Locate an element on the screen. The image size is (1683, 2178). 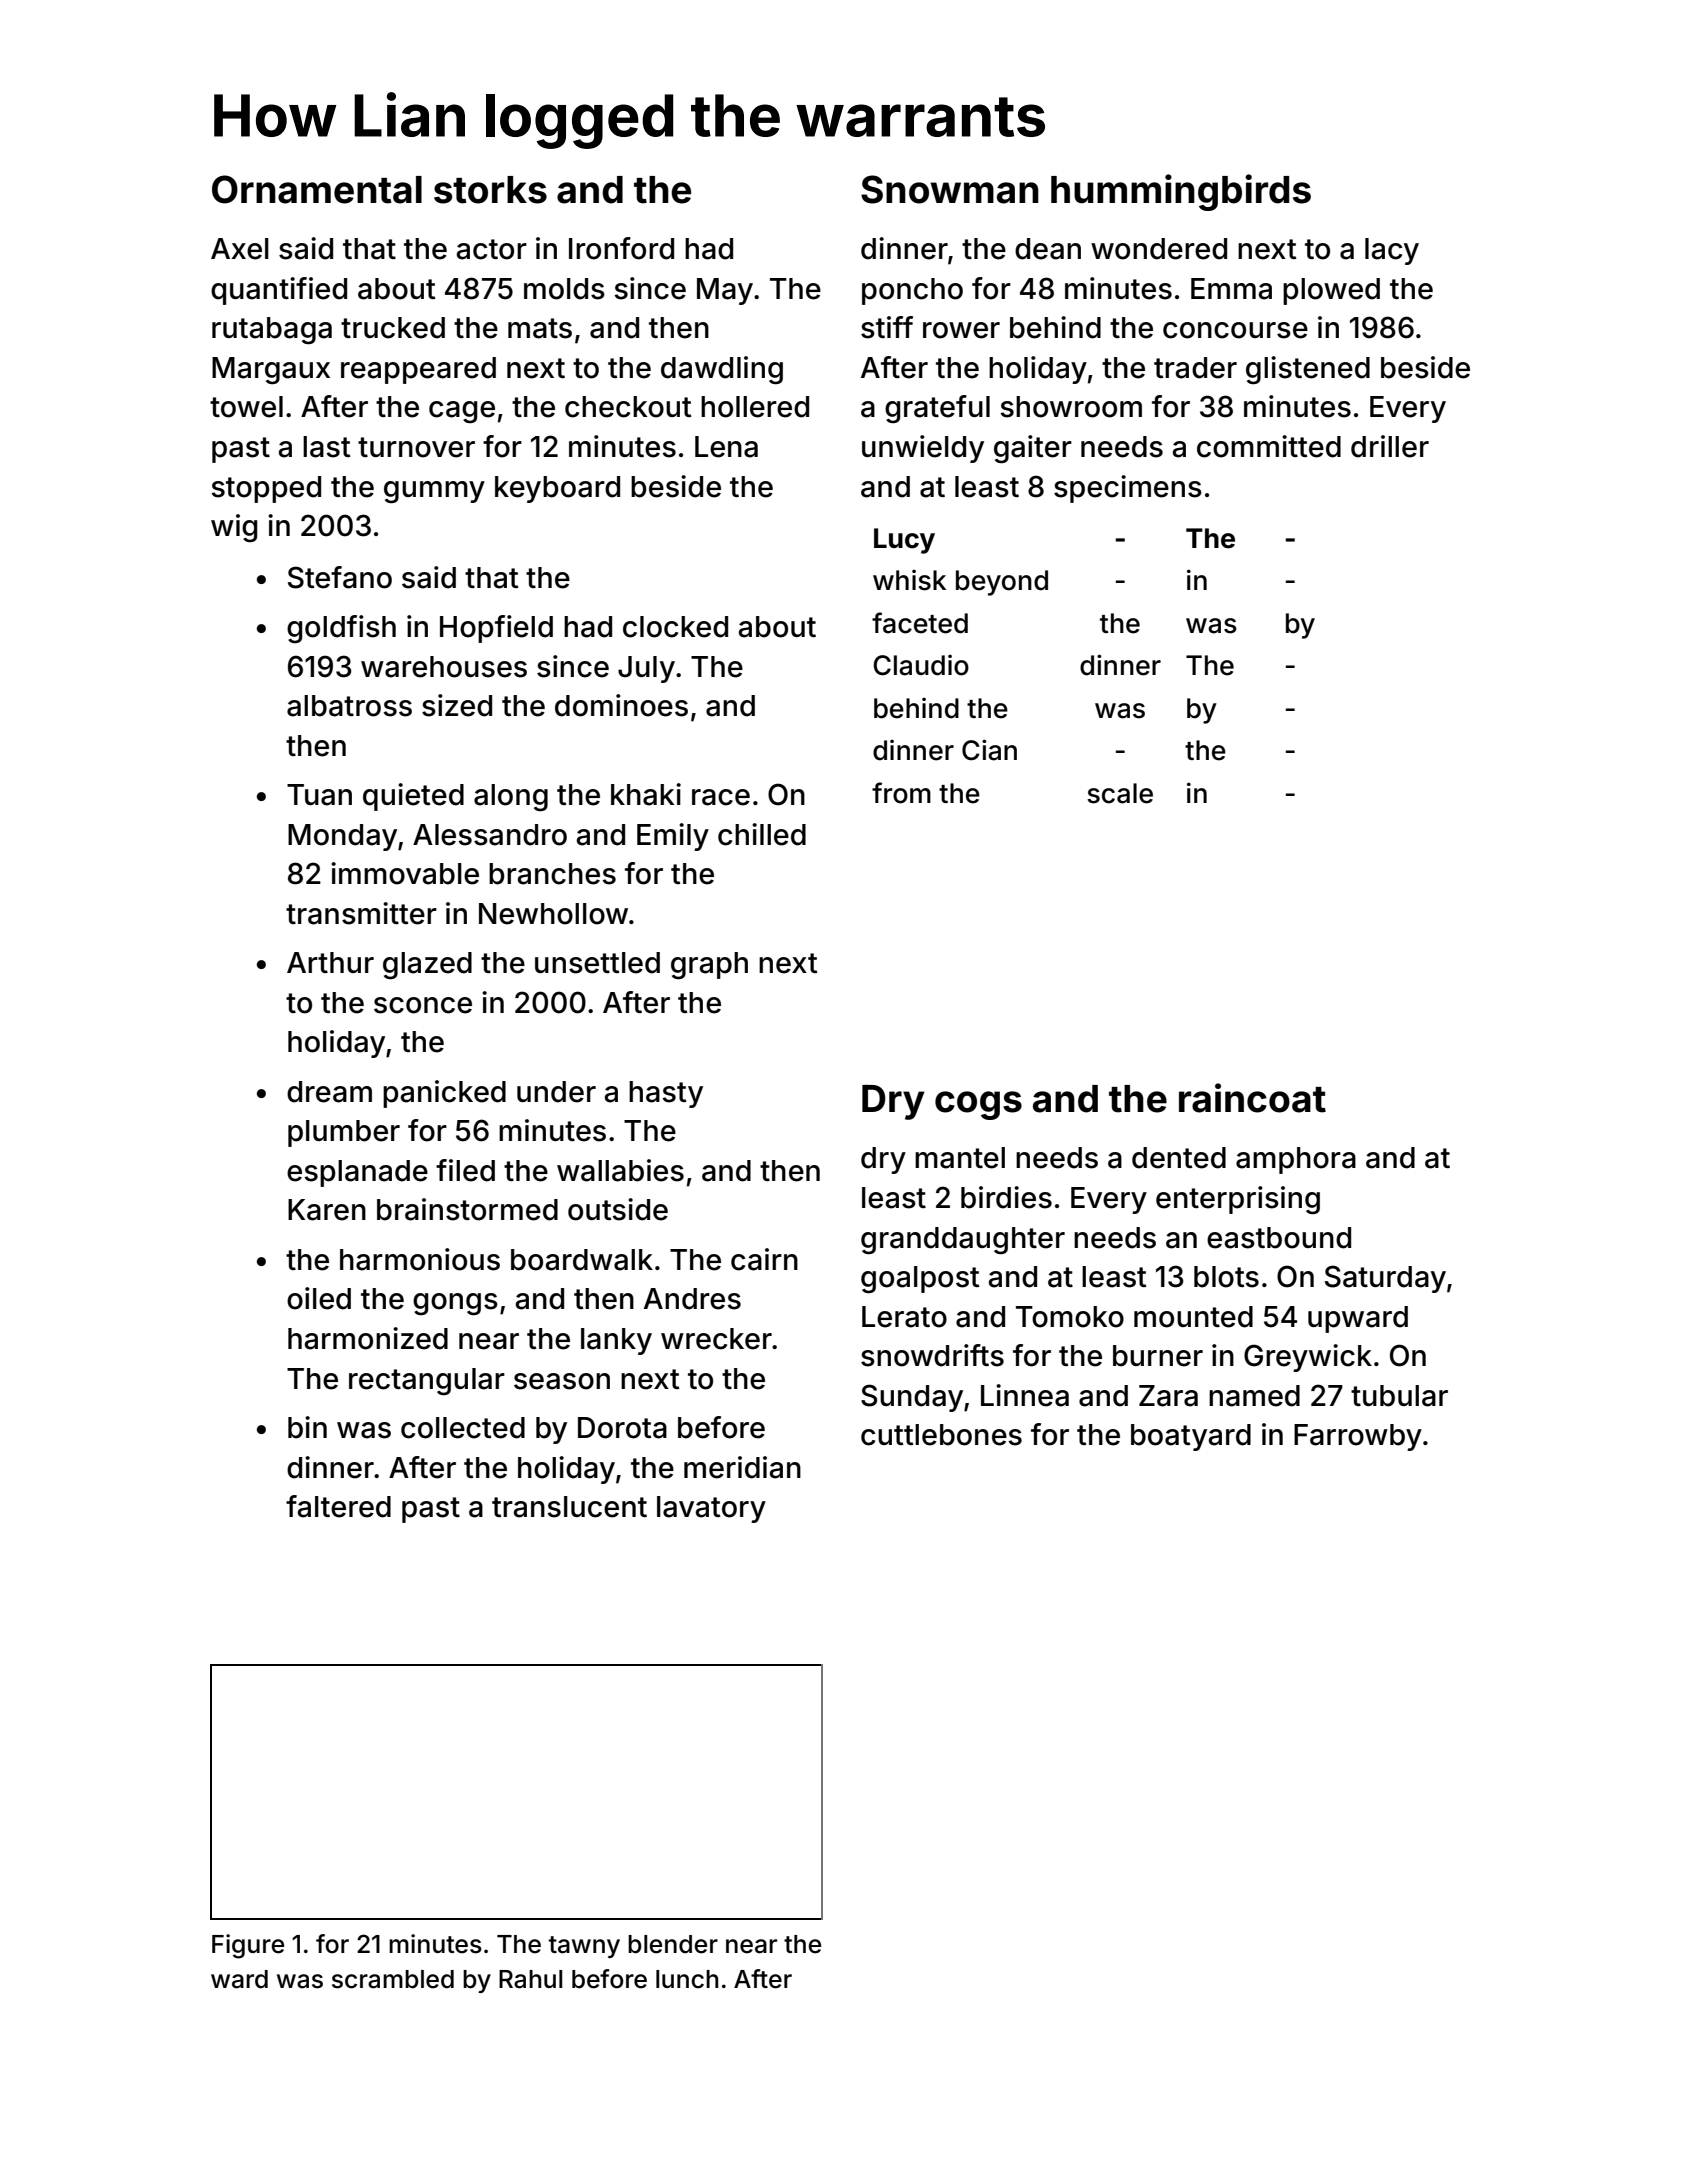
driller is located at coordinates (1390, 446).
